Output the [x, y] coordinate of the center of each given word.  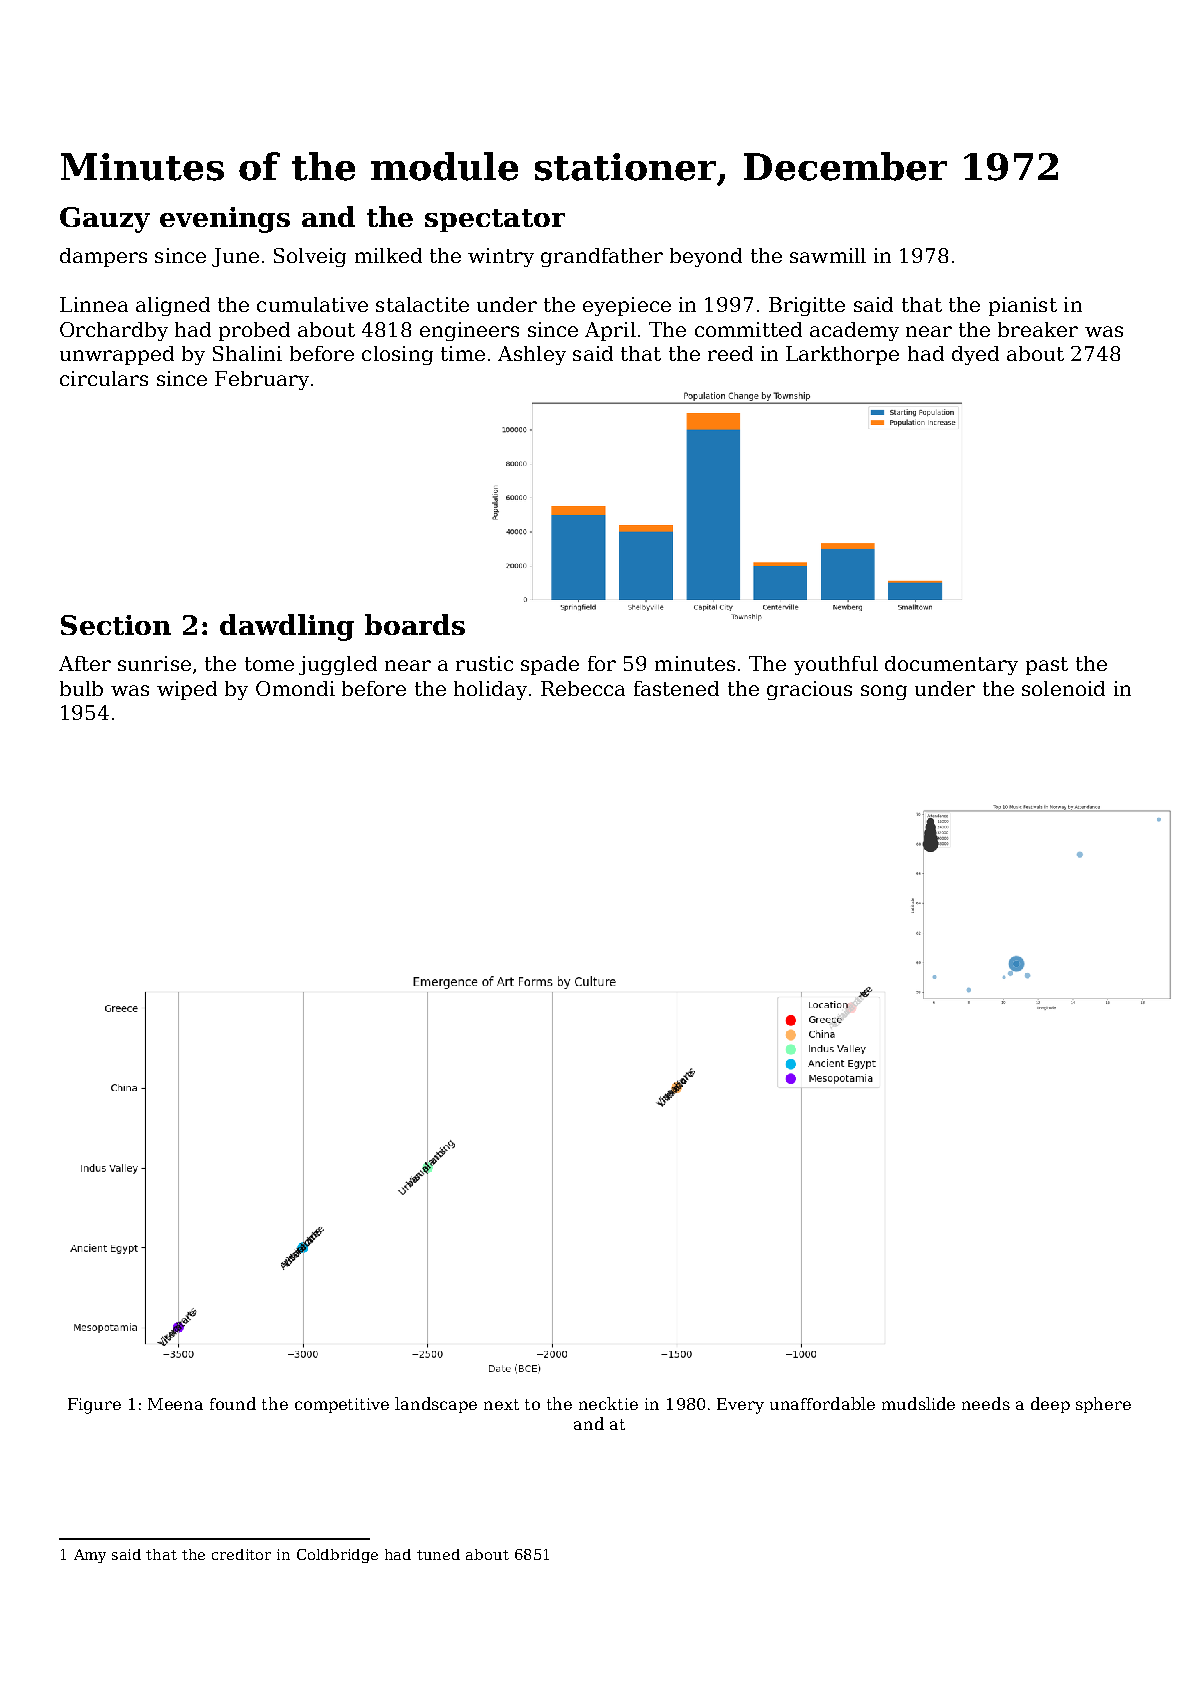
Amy [90, 1556]
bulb [81, 688]
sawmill [828, 255]
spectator [495, 220]
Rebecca [583, 688]
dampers [103, 257]
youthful [836, 665]
